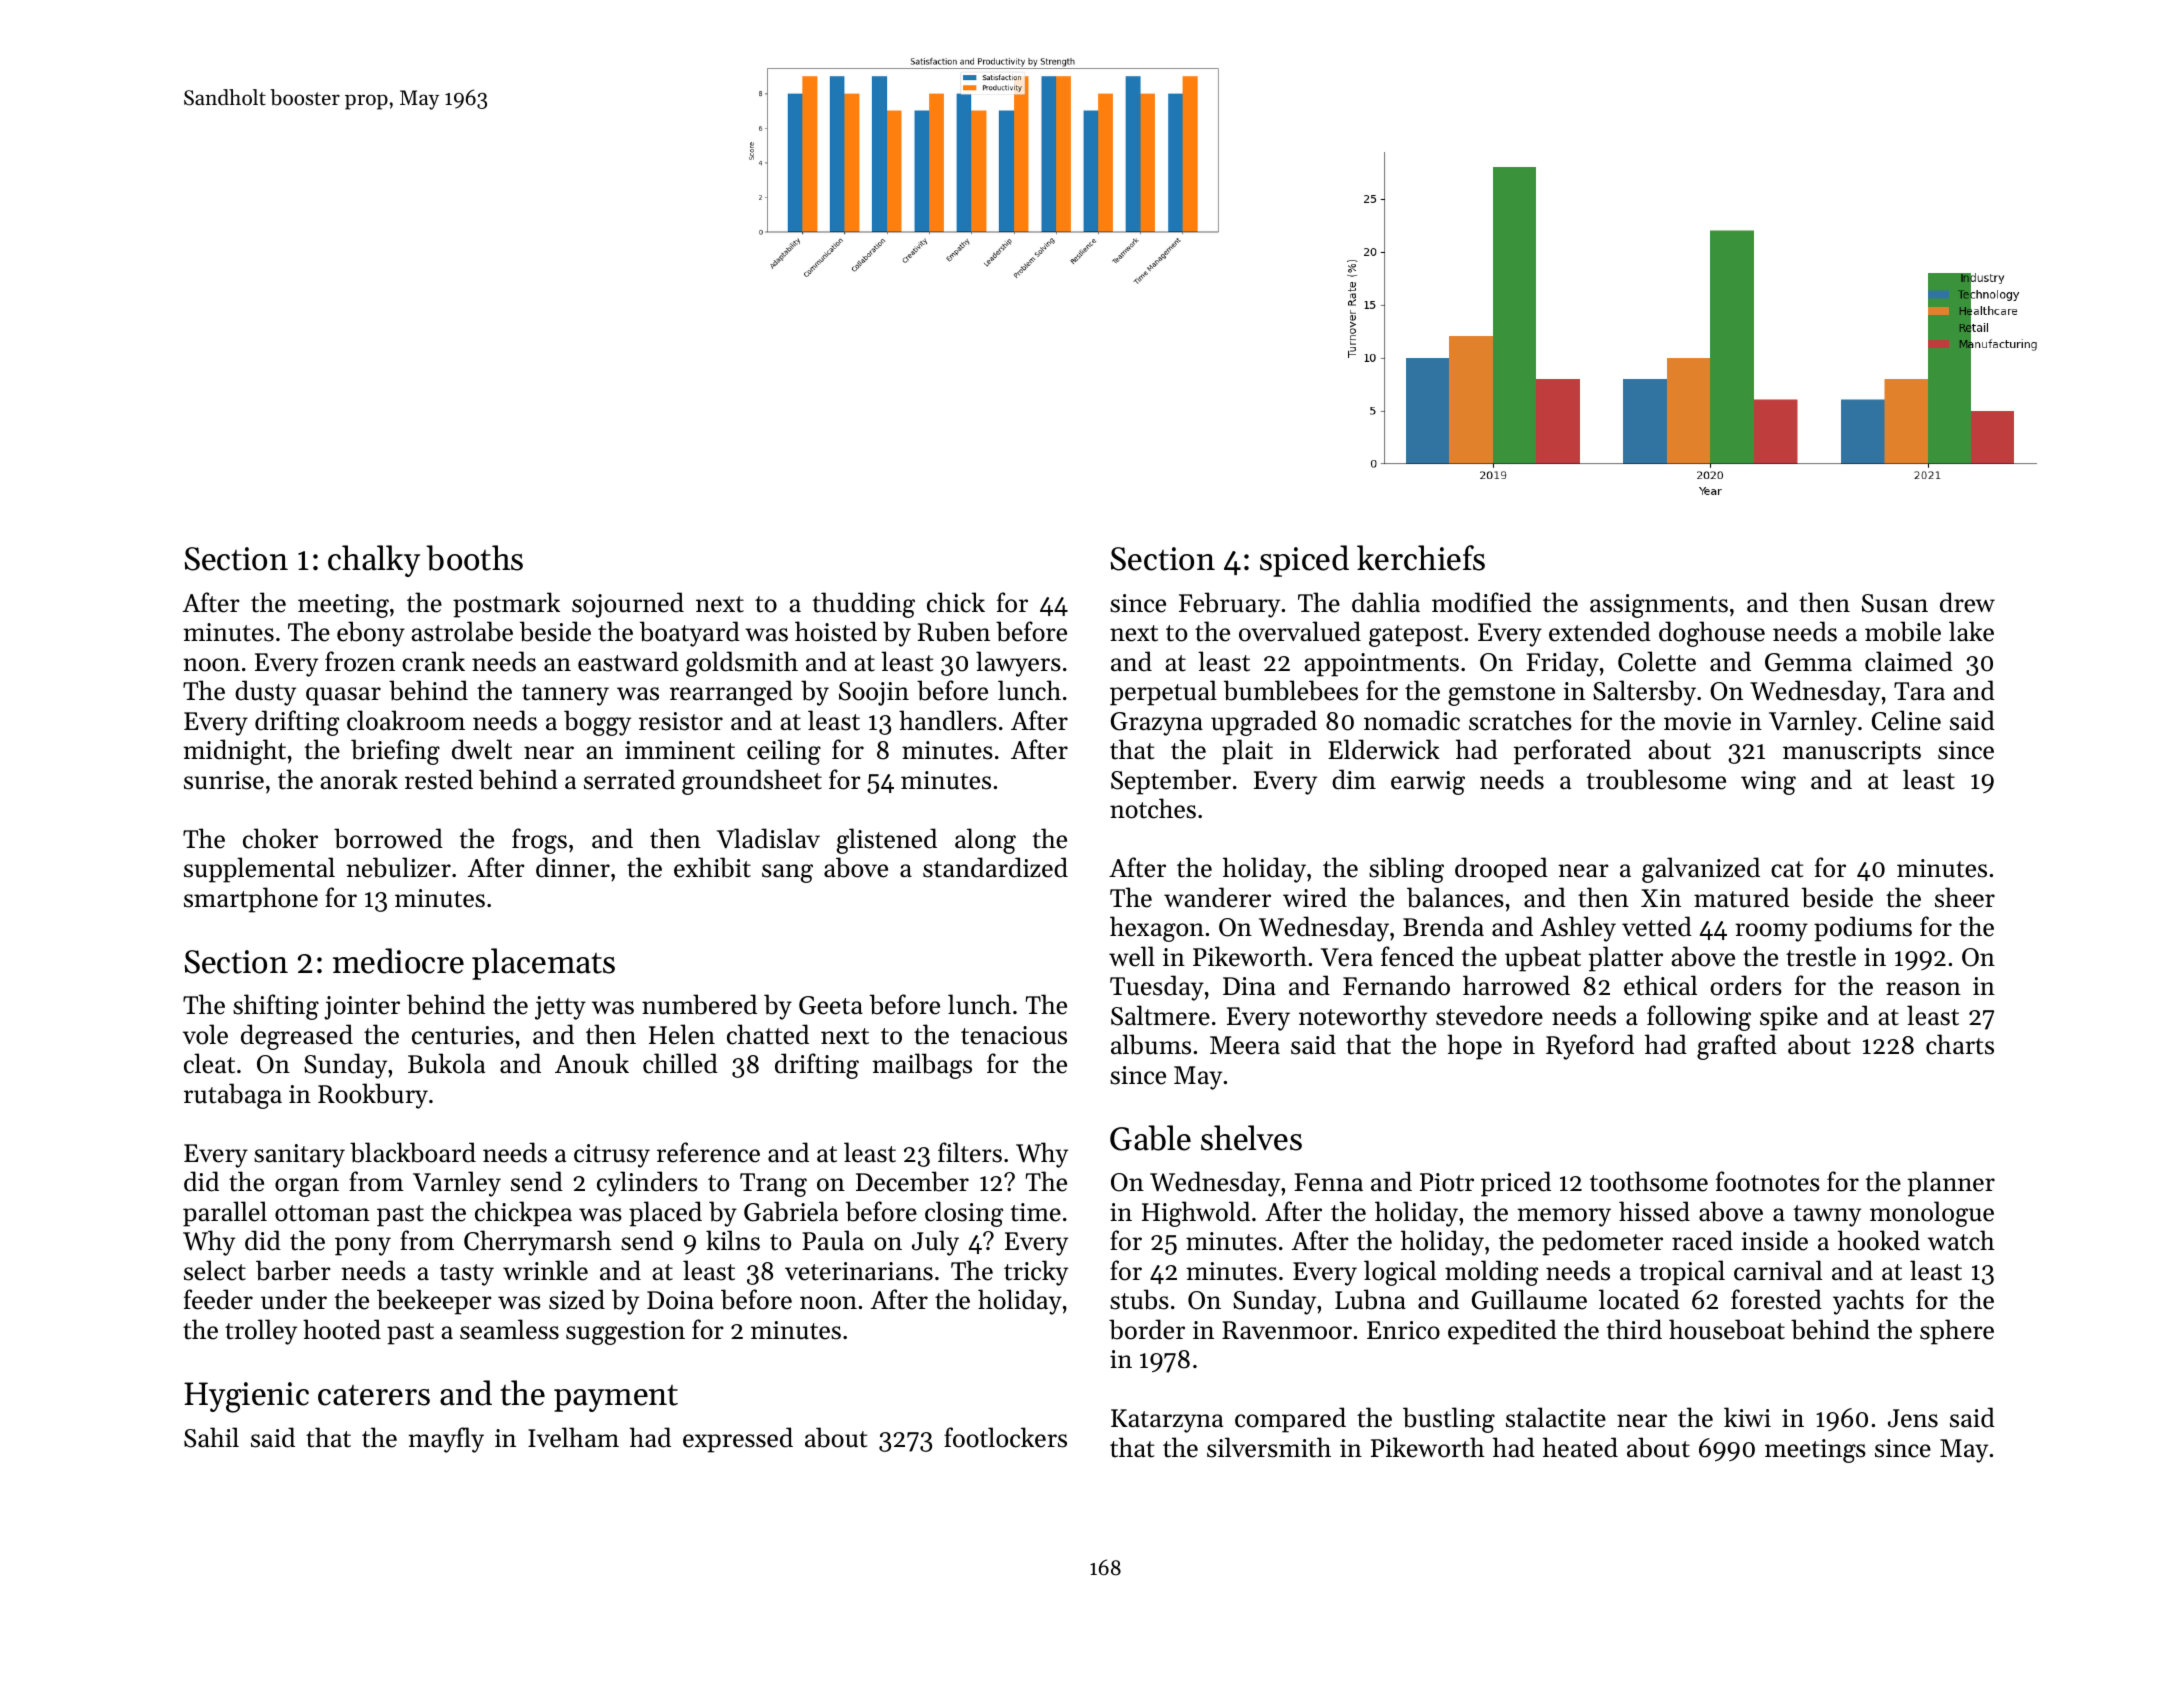 The image size is (2178, 1683). Describe the element at coordinates (964, 1214) in the screenshot. I see `closing` at that location.
